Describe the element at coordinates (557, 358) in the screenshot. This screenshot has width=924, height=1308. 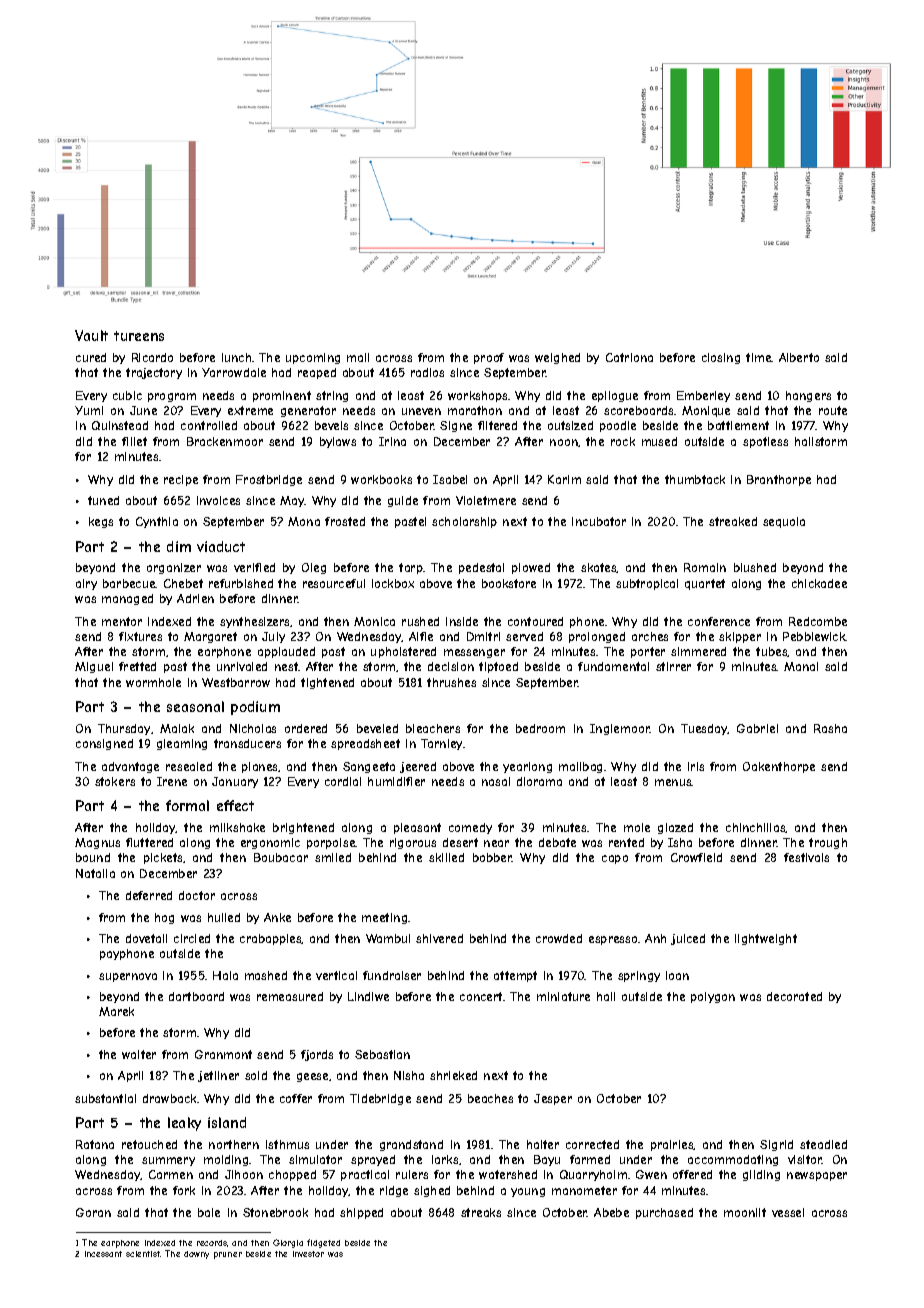
I see `weighed` at that location.
